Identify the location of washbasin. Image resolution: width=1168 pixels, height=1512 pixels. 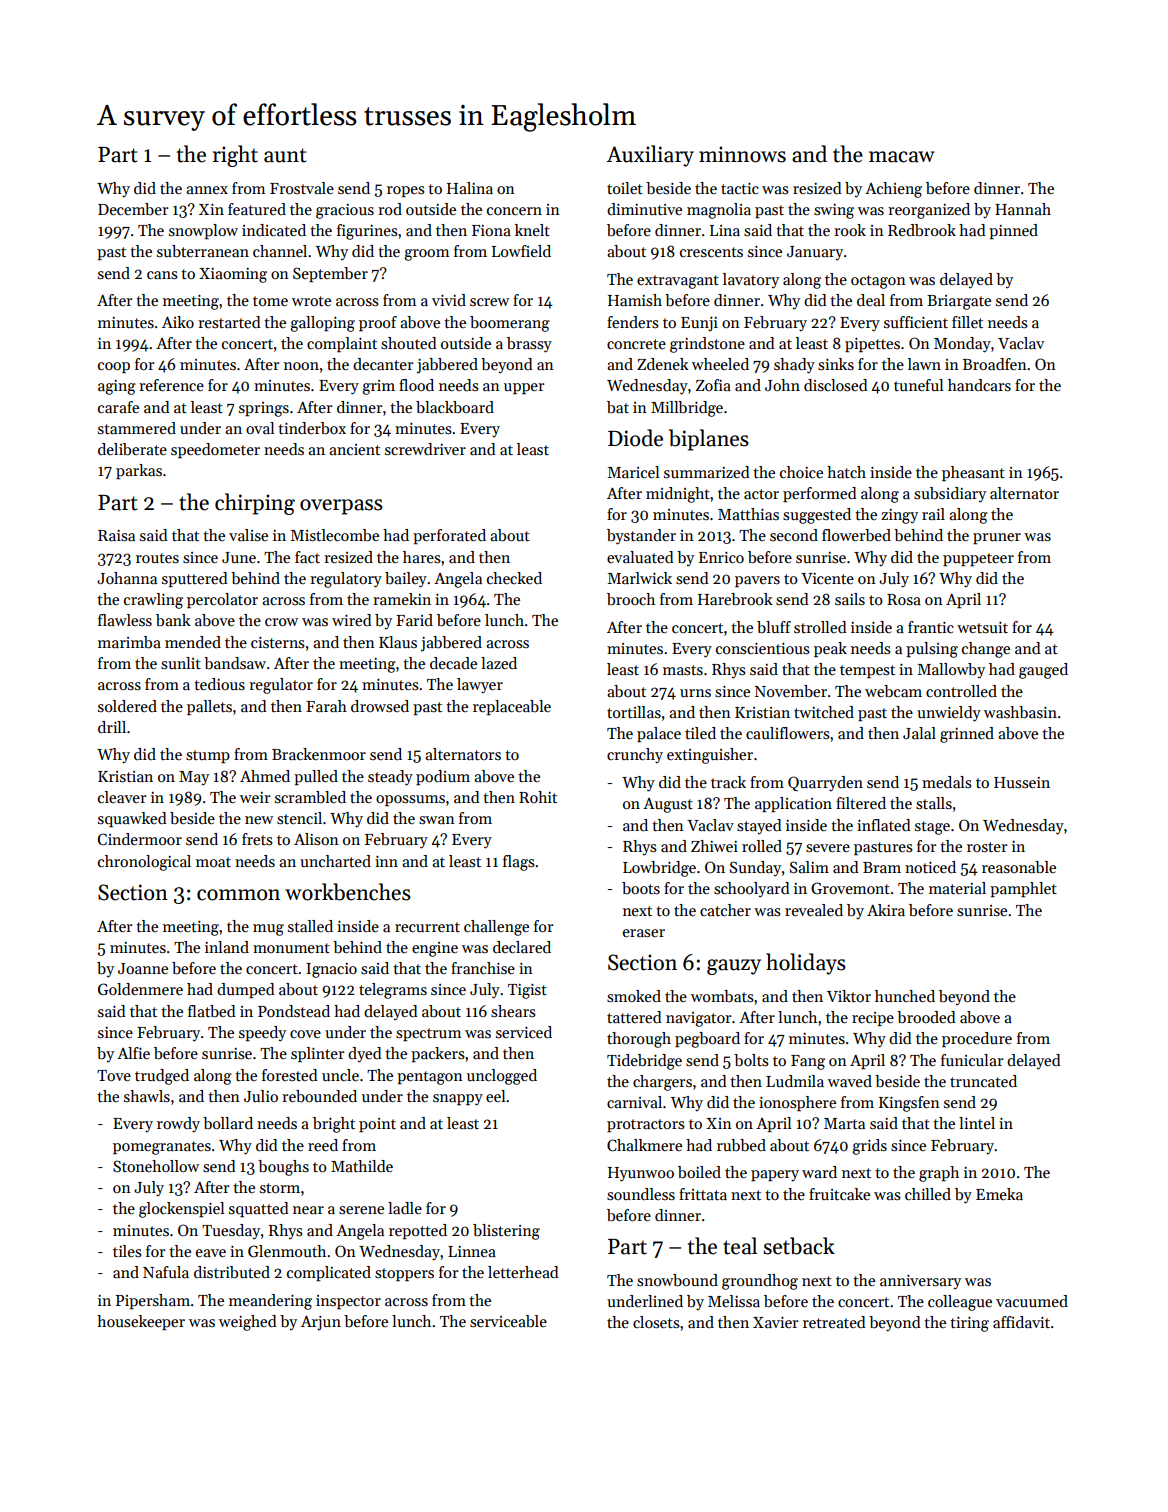
(1020, 712).
